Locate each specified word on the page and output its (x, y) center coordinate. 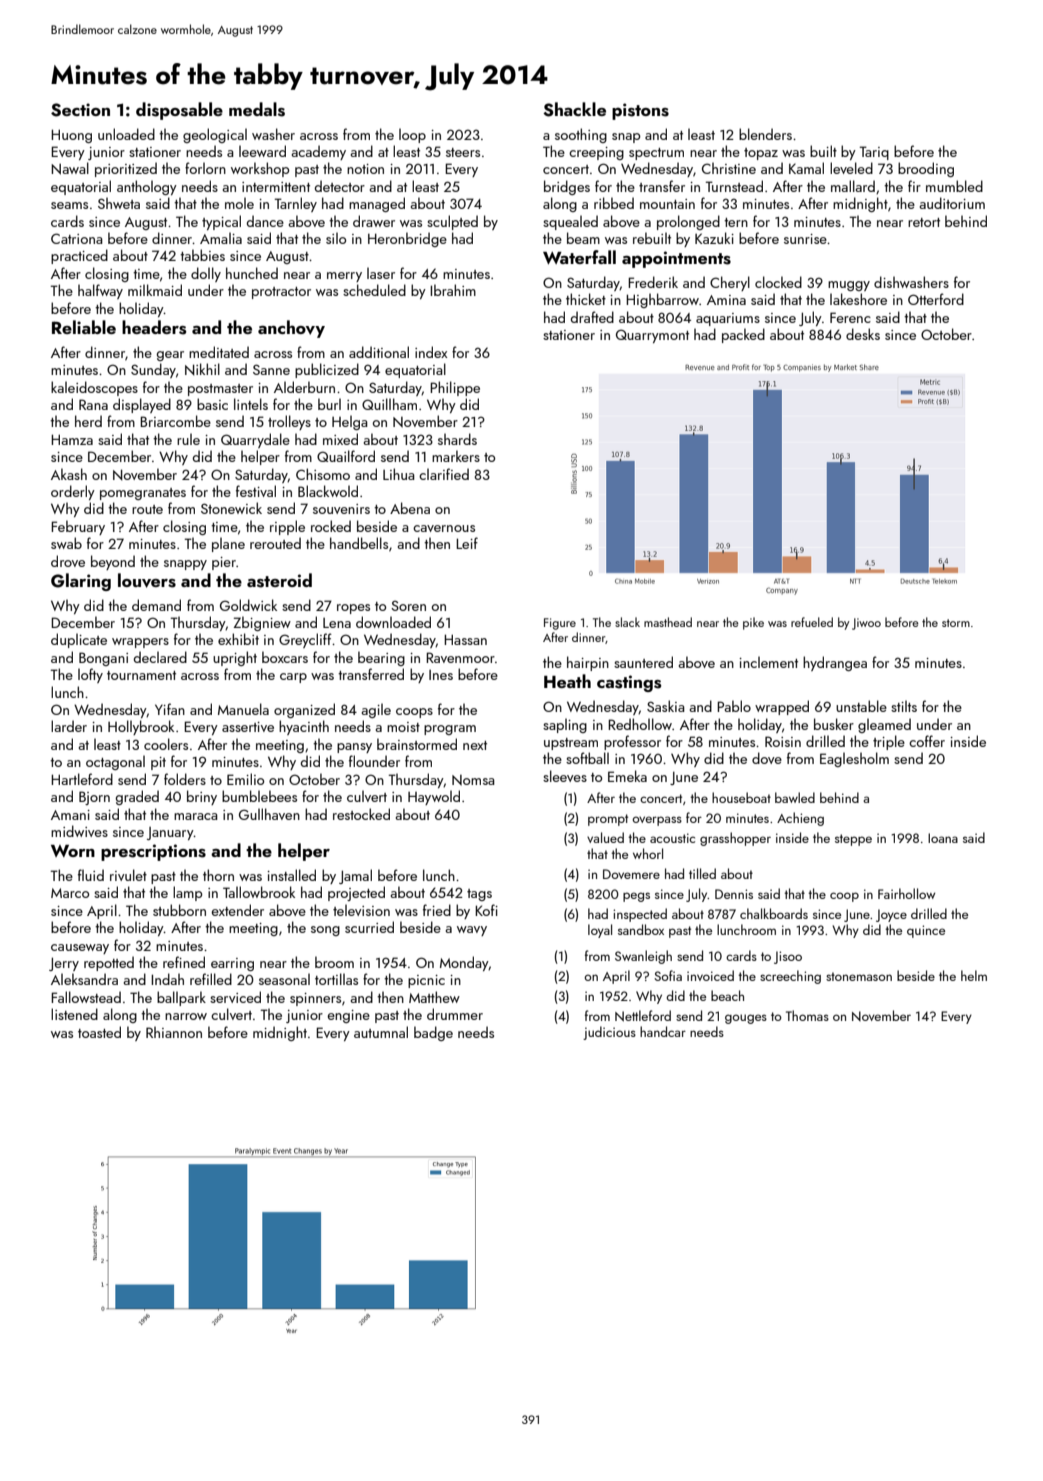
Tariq (874, 153)
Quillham (389, 404)
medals (257, 109)
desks (863, 334)
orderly (73, 492)
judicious (609, 1033)
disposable (179, 111)
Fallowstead (86, 997)
